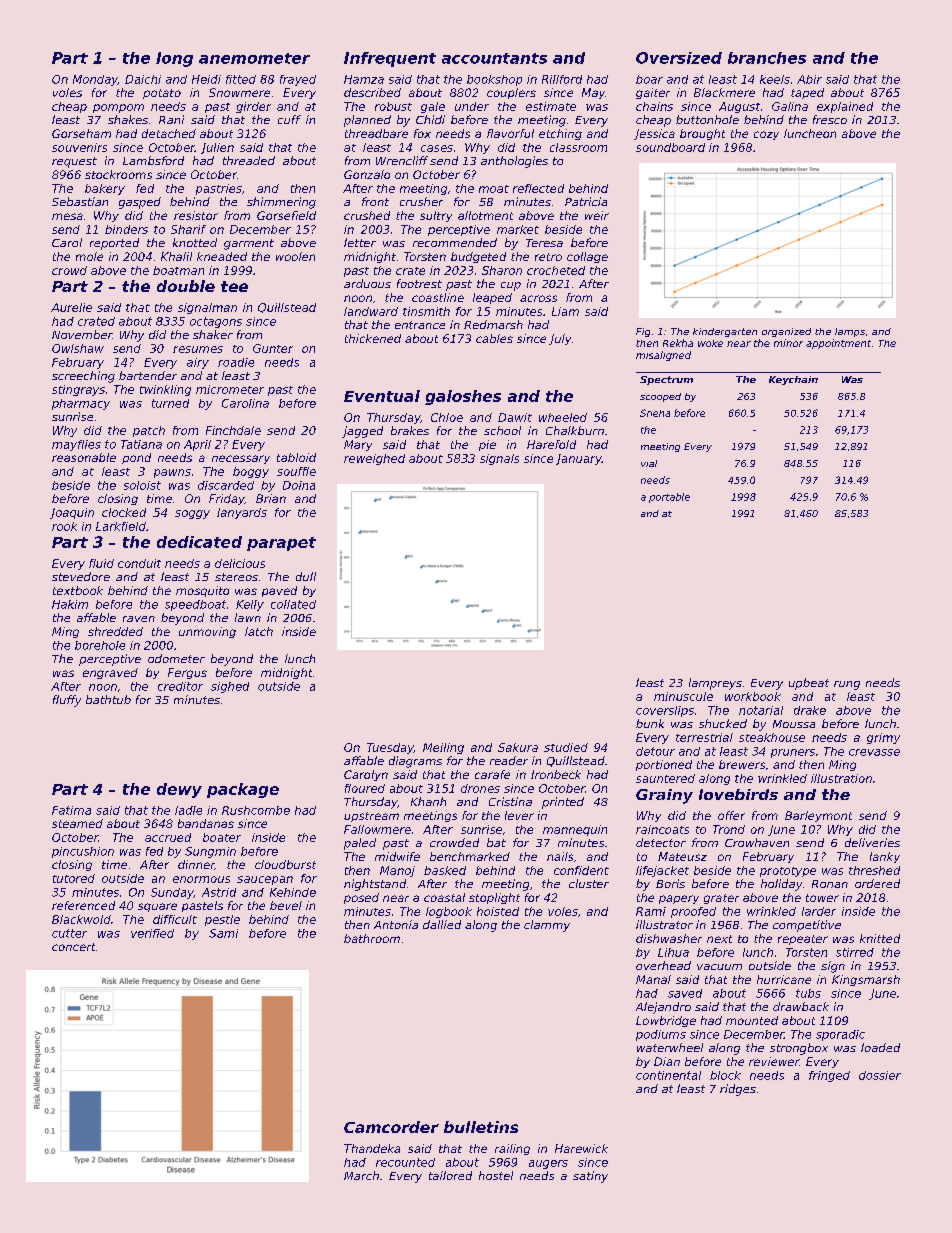 This document has width=952, height=1233. What do you see at coordinates (547, 926) in the document?
I see `clammy` at bounding box center [547, 926].
